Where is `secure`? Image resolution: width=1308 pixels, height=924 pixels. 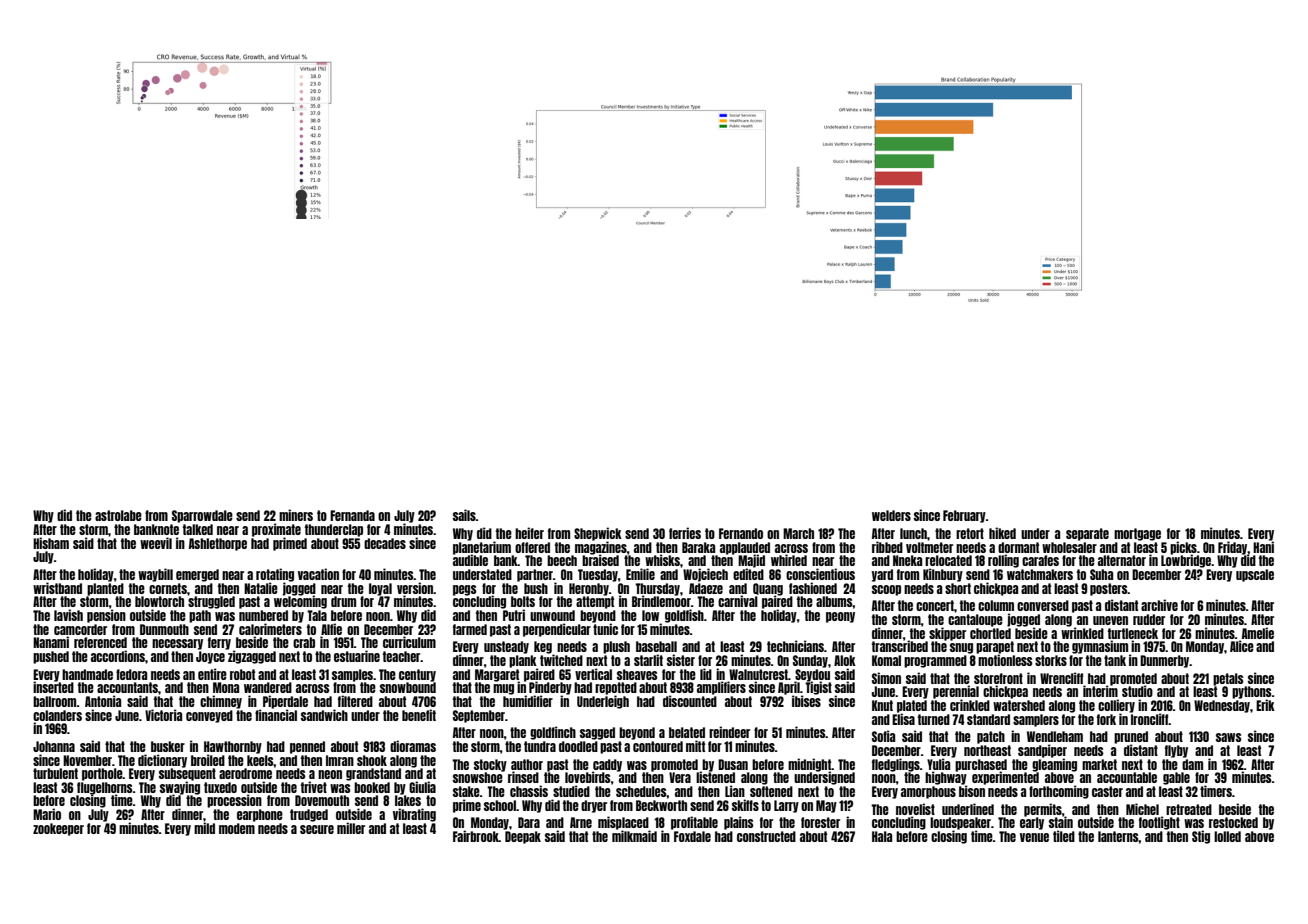 secure is located at coordinates (317, 829).
